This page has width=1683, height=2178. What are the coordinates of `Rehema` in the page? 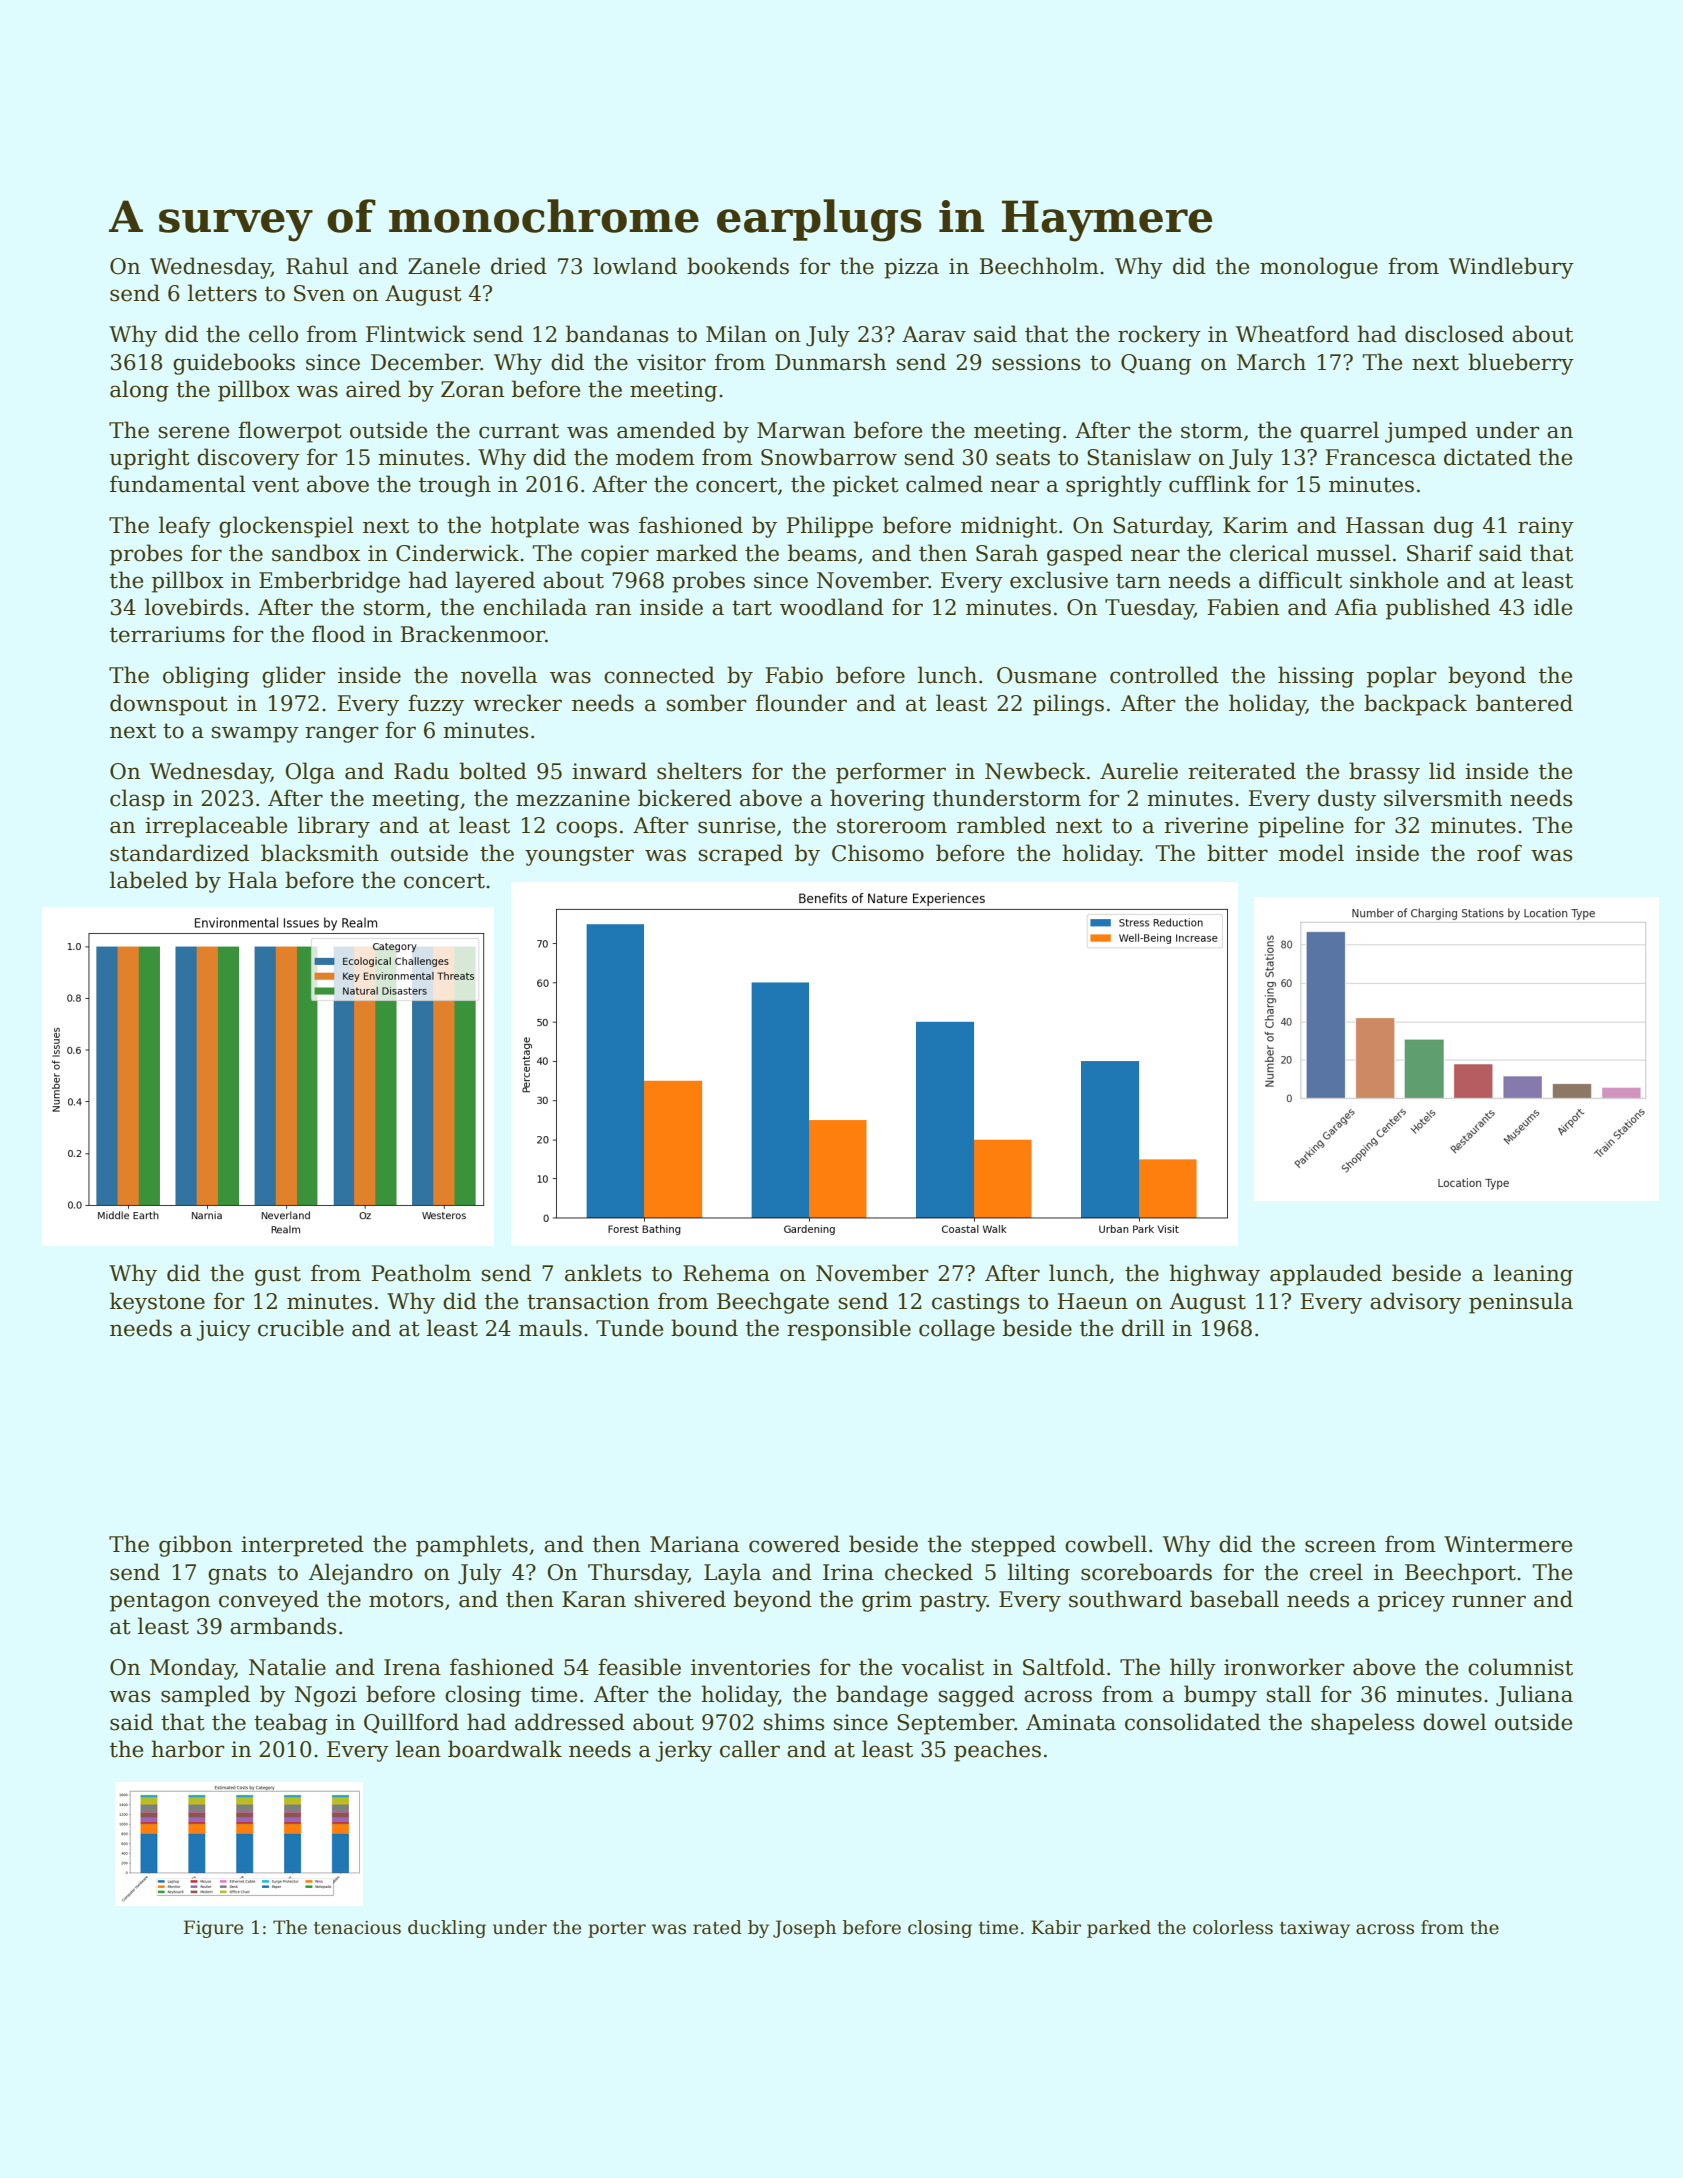 It's located at (726, 1273).
